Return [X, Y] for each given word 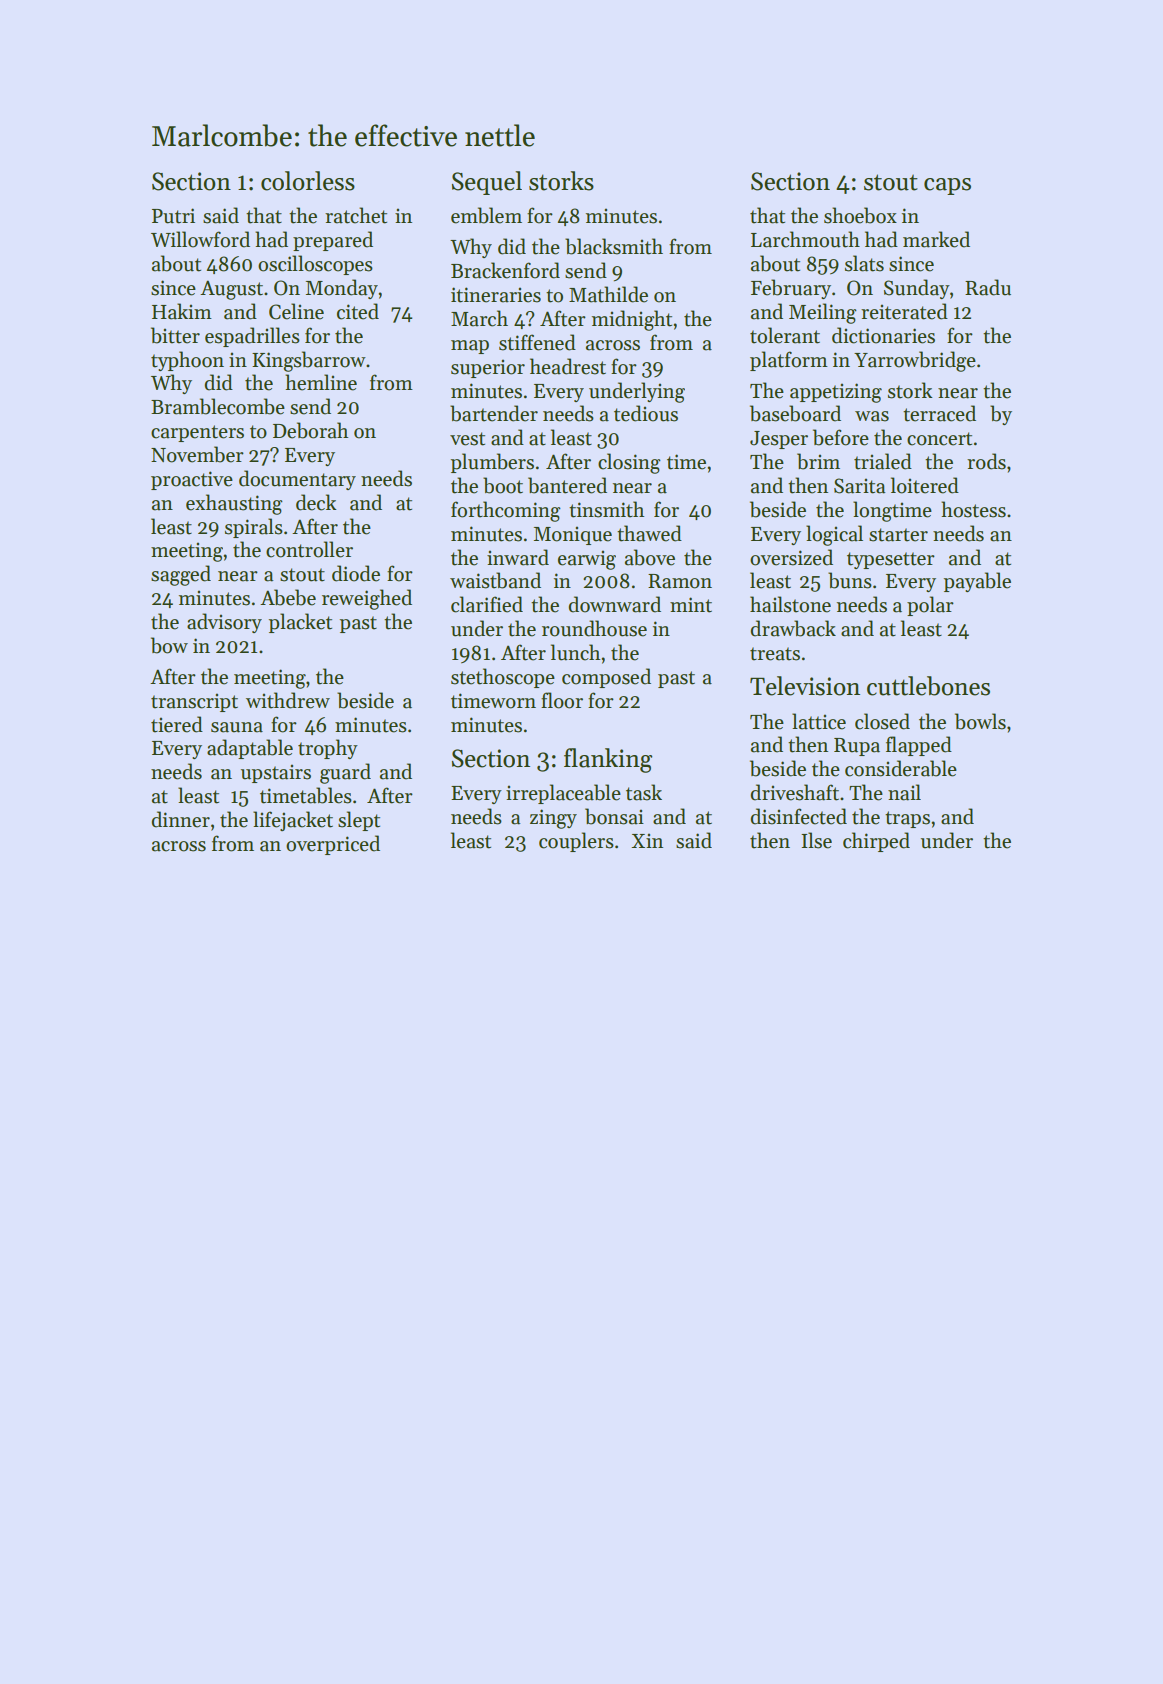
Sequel [487, 183]
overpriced [333, 845]
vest [467, 439]
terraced [939, 413]
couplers [576, 842]
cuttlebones [928, 686]
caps [947, 186]
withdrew [288, 700]
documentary [297, 480]
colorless [308, 181]
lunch [575, 652]
